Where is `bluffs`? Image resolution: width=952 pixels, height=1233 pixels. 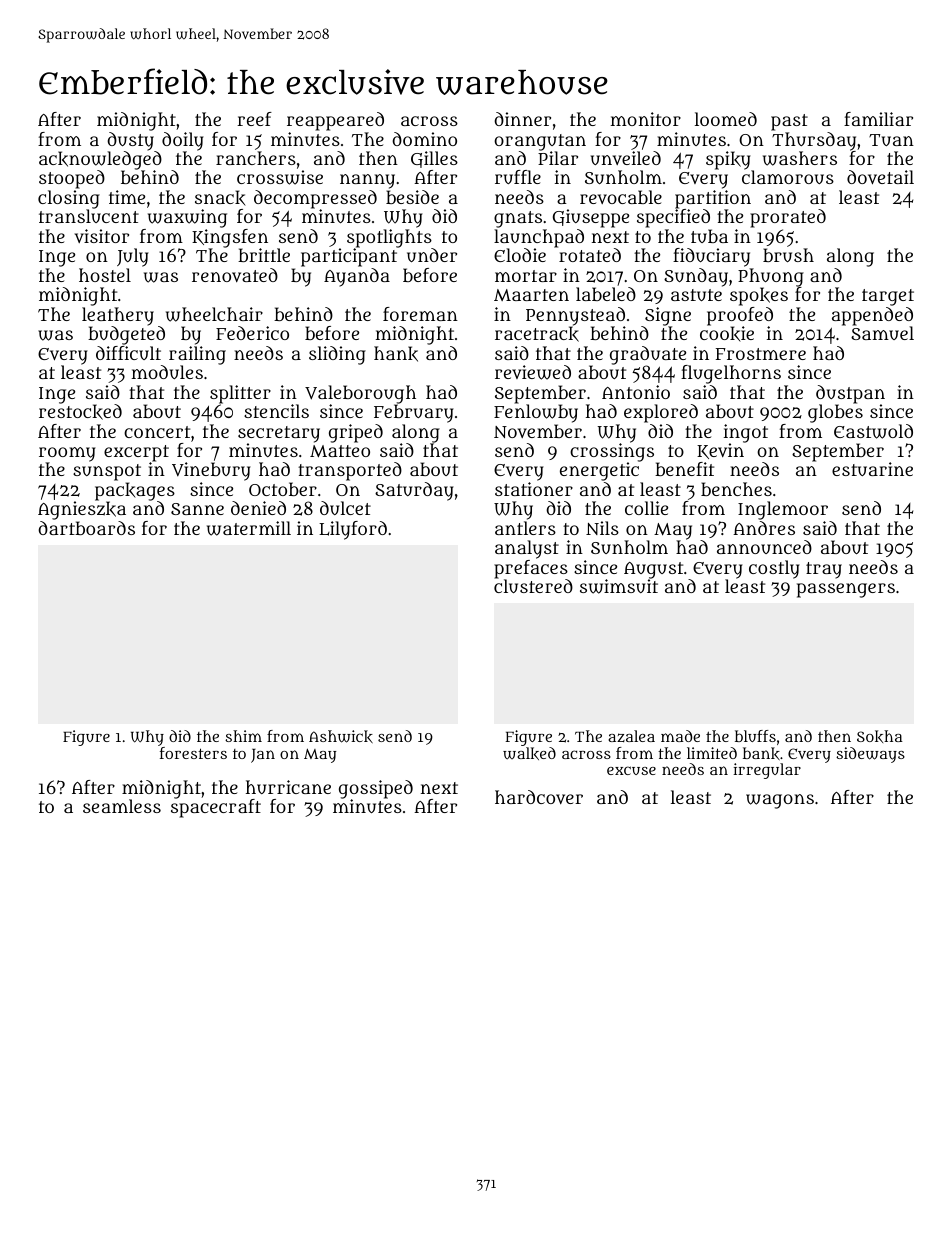 bluffs is located at coordinates (755, 736).
